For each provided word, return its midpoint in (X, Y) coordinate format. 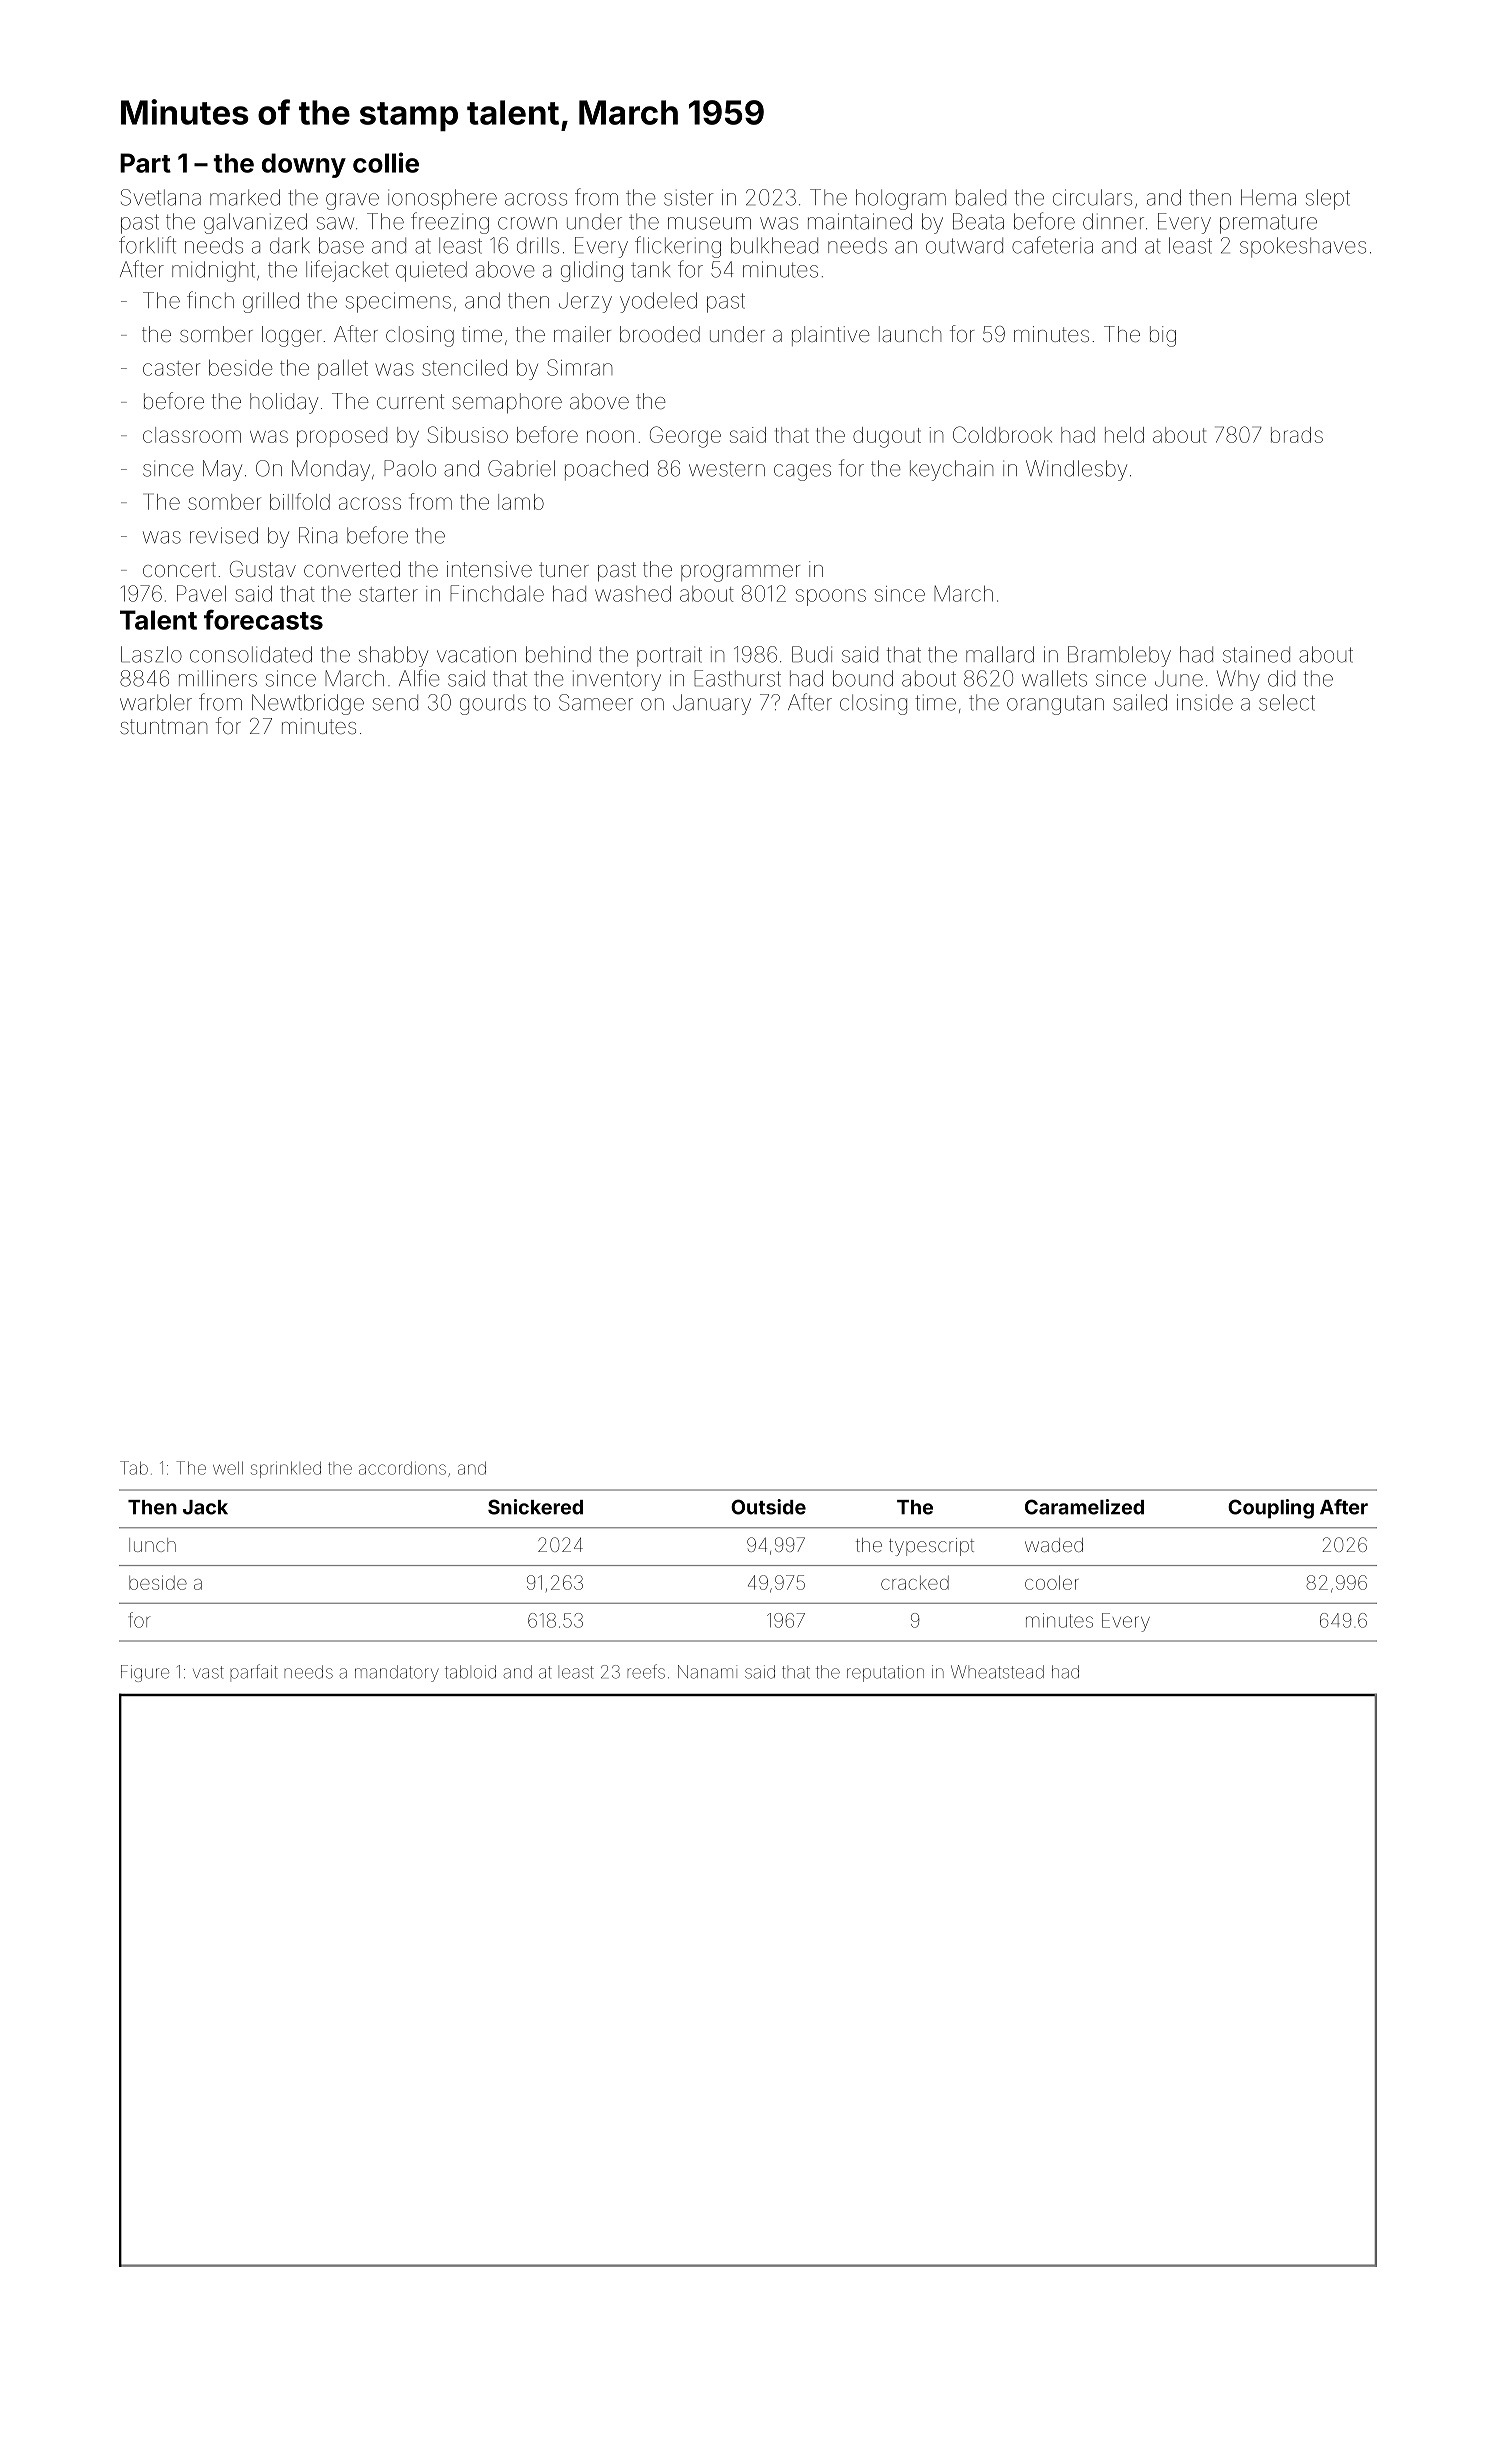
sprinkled (286, 1469)
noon (610, 436)
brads (1297, 435)
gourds (493, 704)
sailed (1140, 702)
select (1287, 702)
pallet (343, 369)
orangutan (1055, 705)
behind (558, 654)
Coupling (1271, 1509)
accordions (402, 1468)
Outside (768, 1507)
